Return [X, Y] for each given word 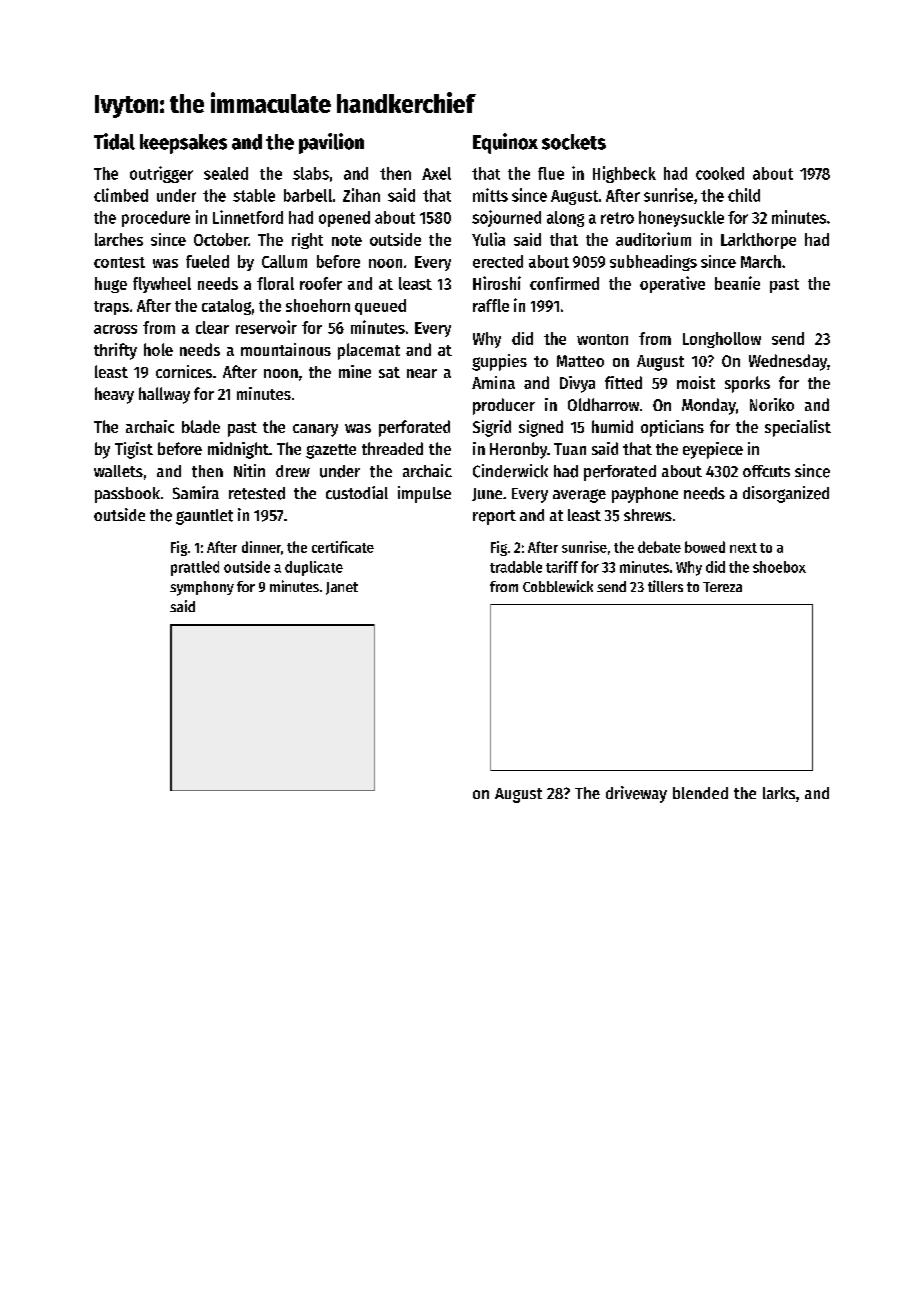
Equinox [505, 143]
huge [111, 285]
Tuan [570, 449]
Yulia [488, 239]
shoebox [779, 567]
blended [700, 793]
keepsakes [183, 144]
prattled [195, 568]
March [761, 261]
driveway [636, 794]
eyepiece [713, 450]
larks [779, 793]
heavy [114, 395]
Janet [342, 588]
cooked [720, 173]
